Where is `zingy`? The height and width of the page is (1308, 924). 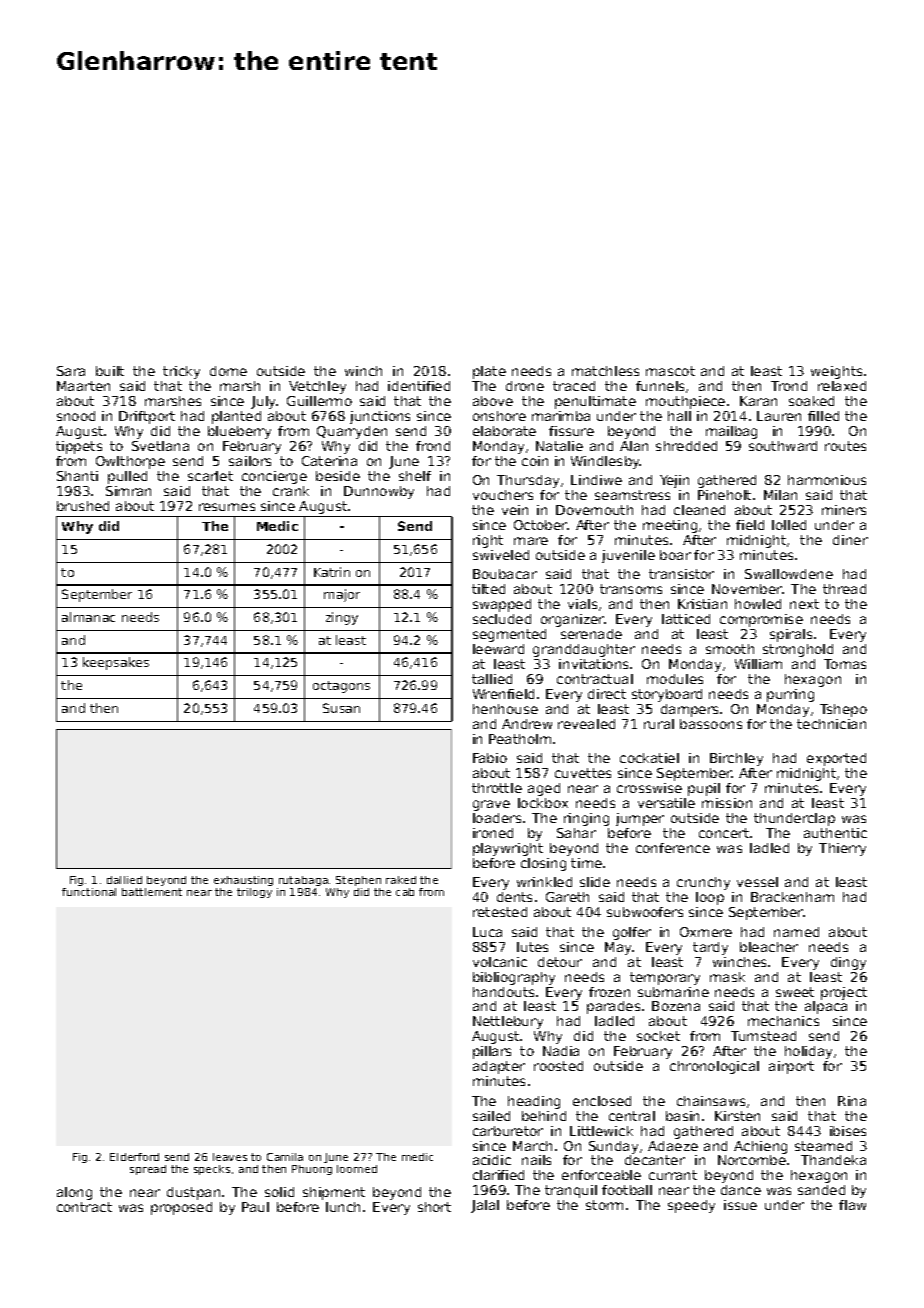
zingy is located at coordinates (342, 618).
